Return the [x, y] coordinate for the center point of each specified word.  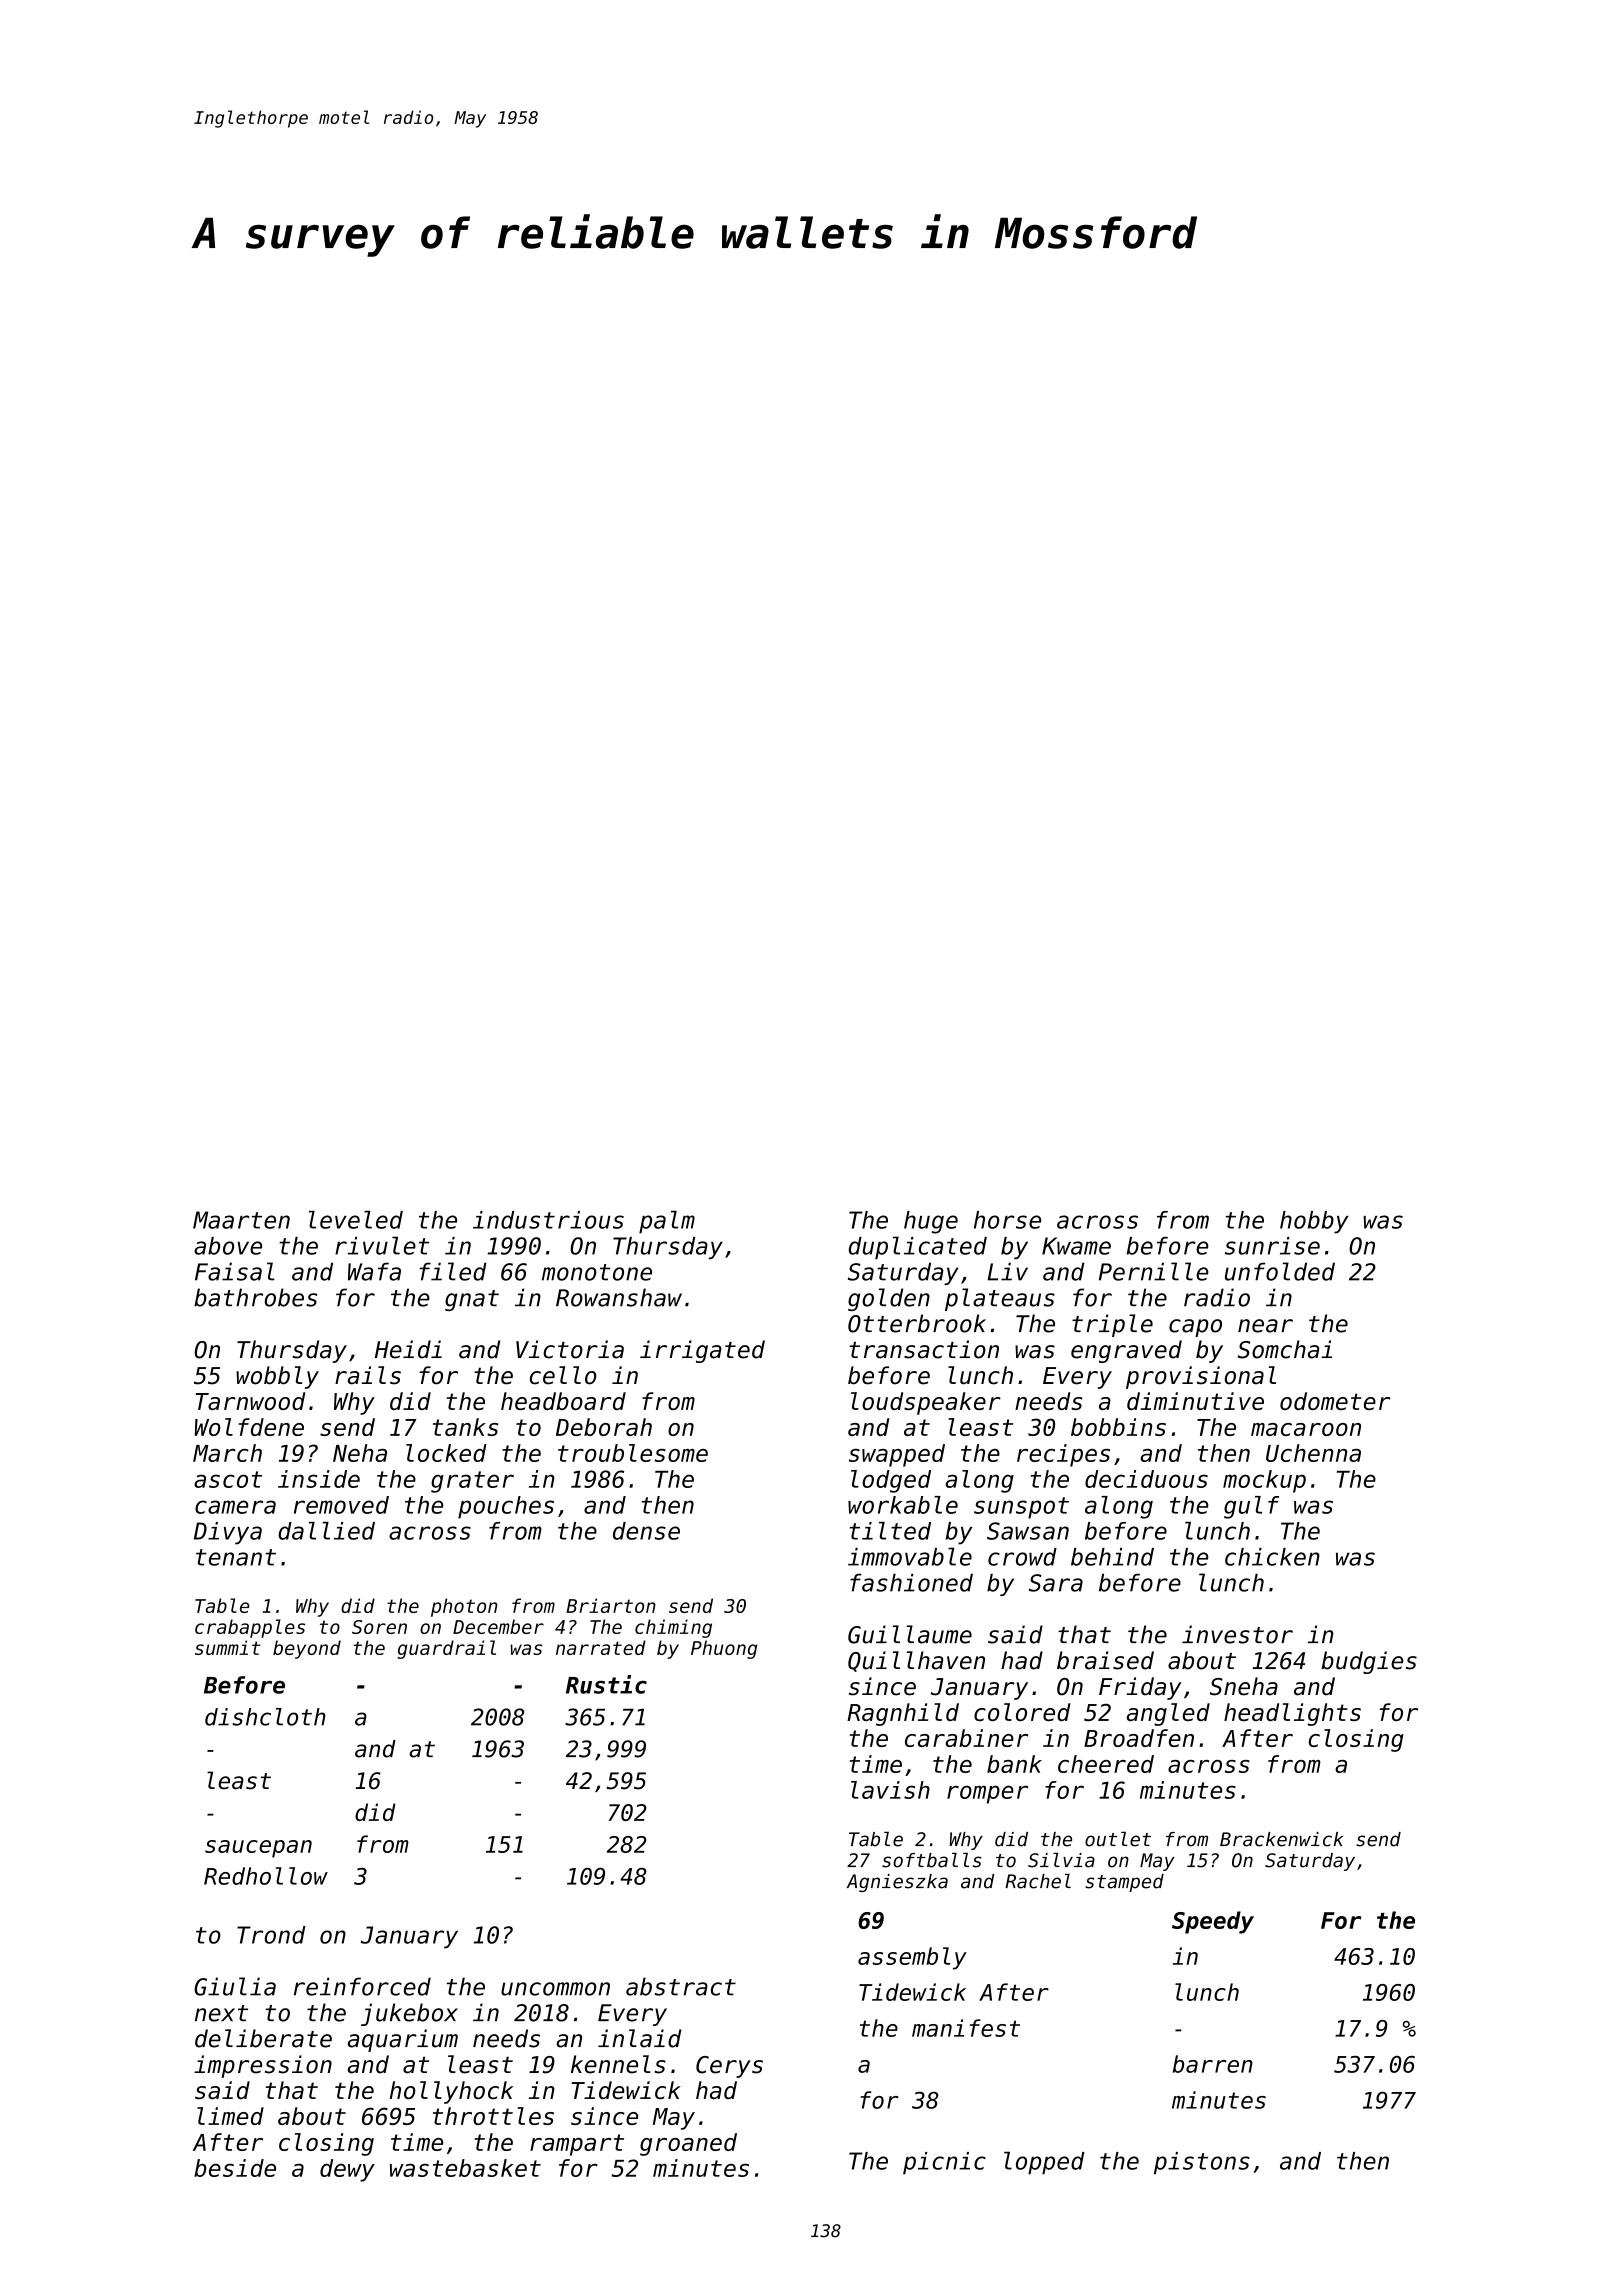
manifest [966, 2028]
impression [263, 2066]
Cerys [729, 2067]
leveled [356, 1220]
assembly [912, 1958]
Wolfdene [249, 1427]
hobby [1314, 1222]
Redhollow [266, 1876]
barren [1213, 2064]
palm [667, 1222]
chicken [1272, 1557]
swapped [897, 1455]
